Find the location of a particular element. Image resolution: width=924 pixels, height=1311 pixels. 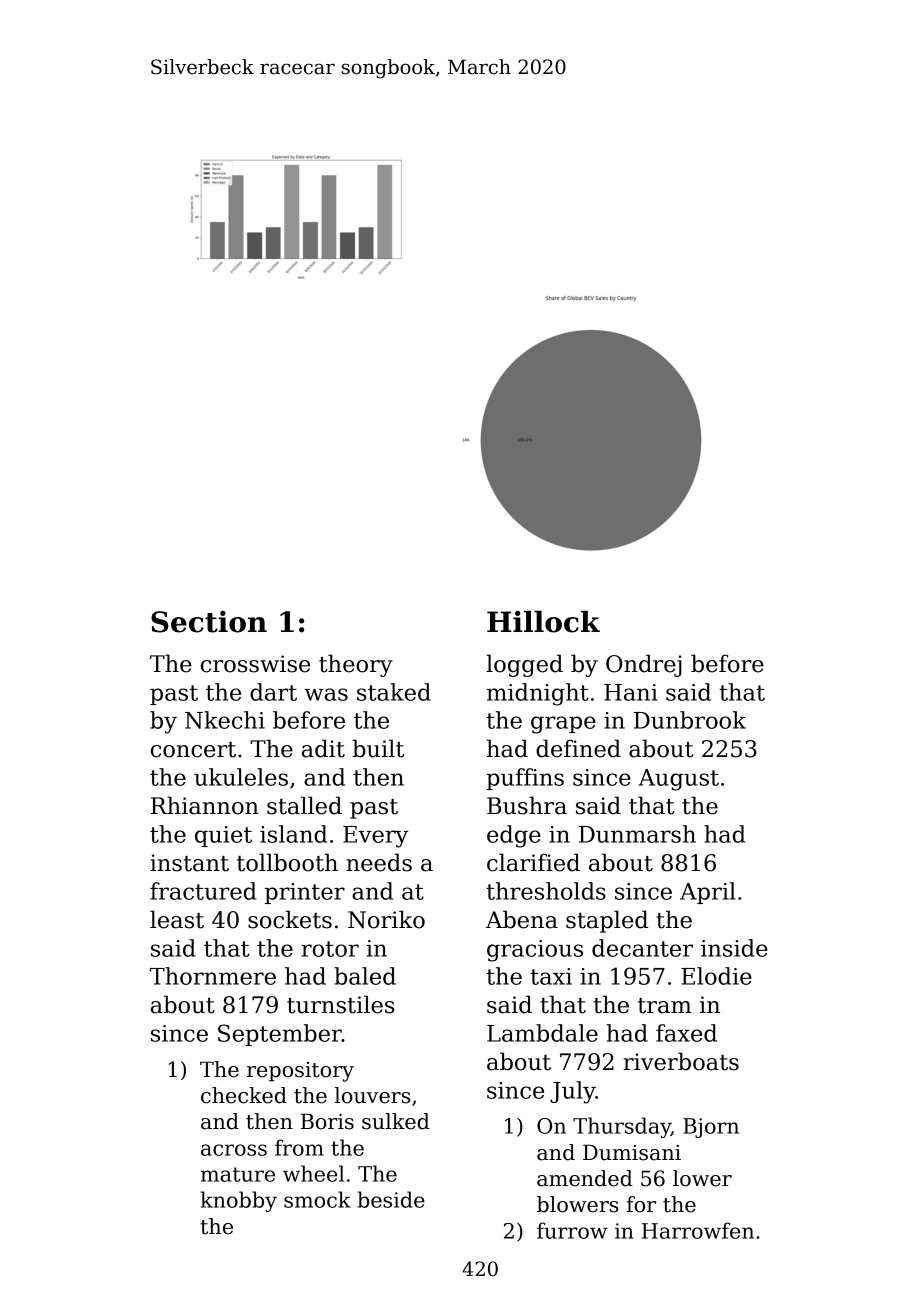

Elodie is located at coordinates (716, 976).
